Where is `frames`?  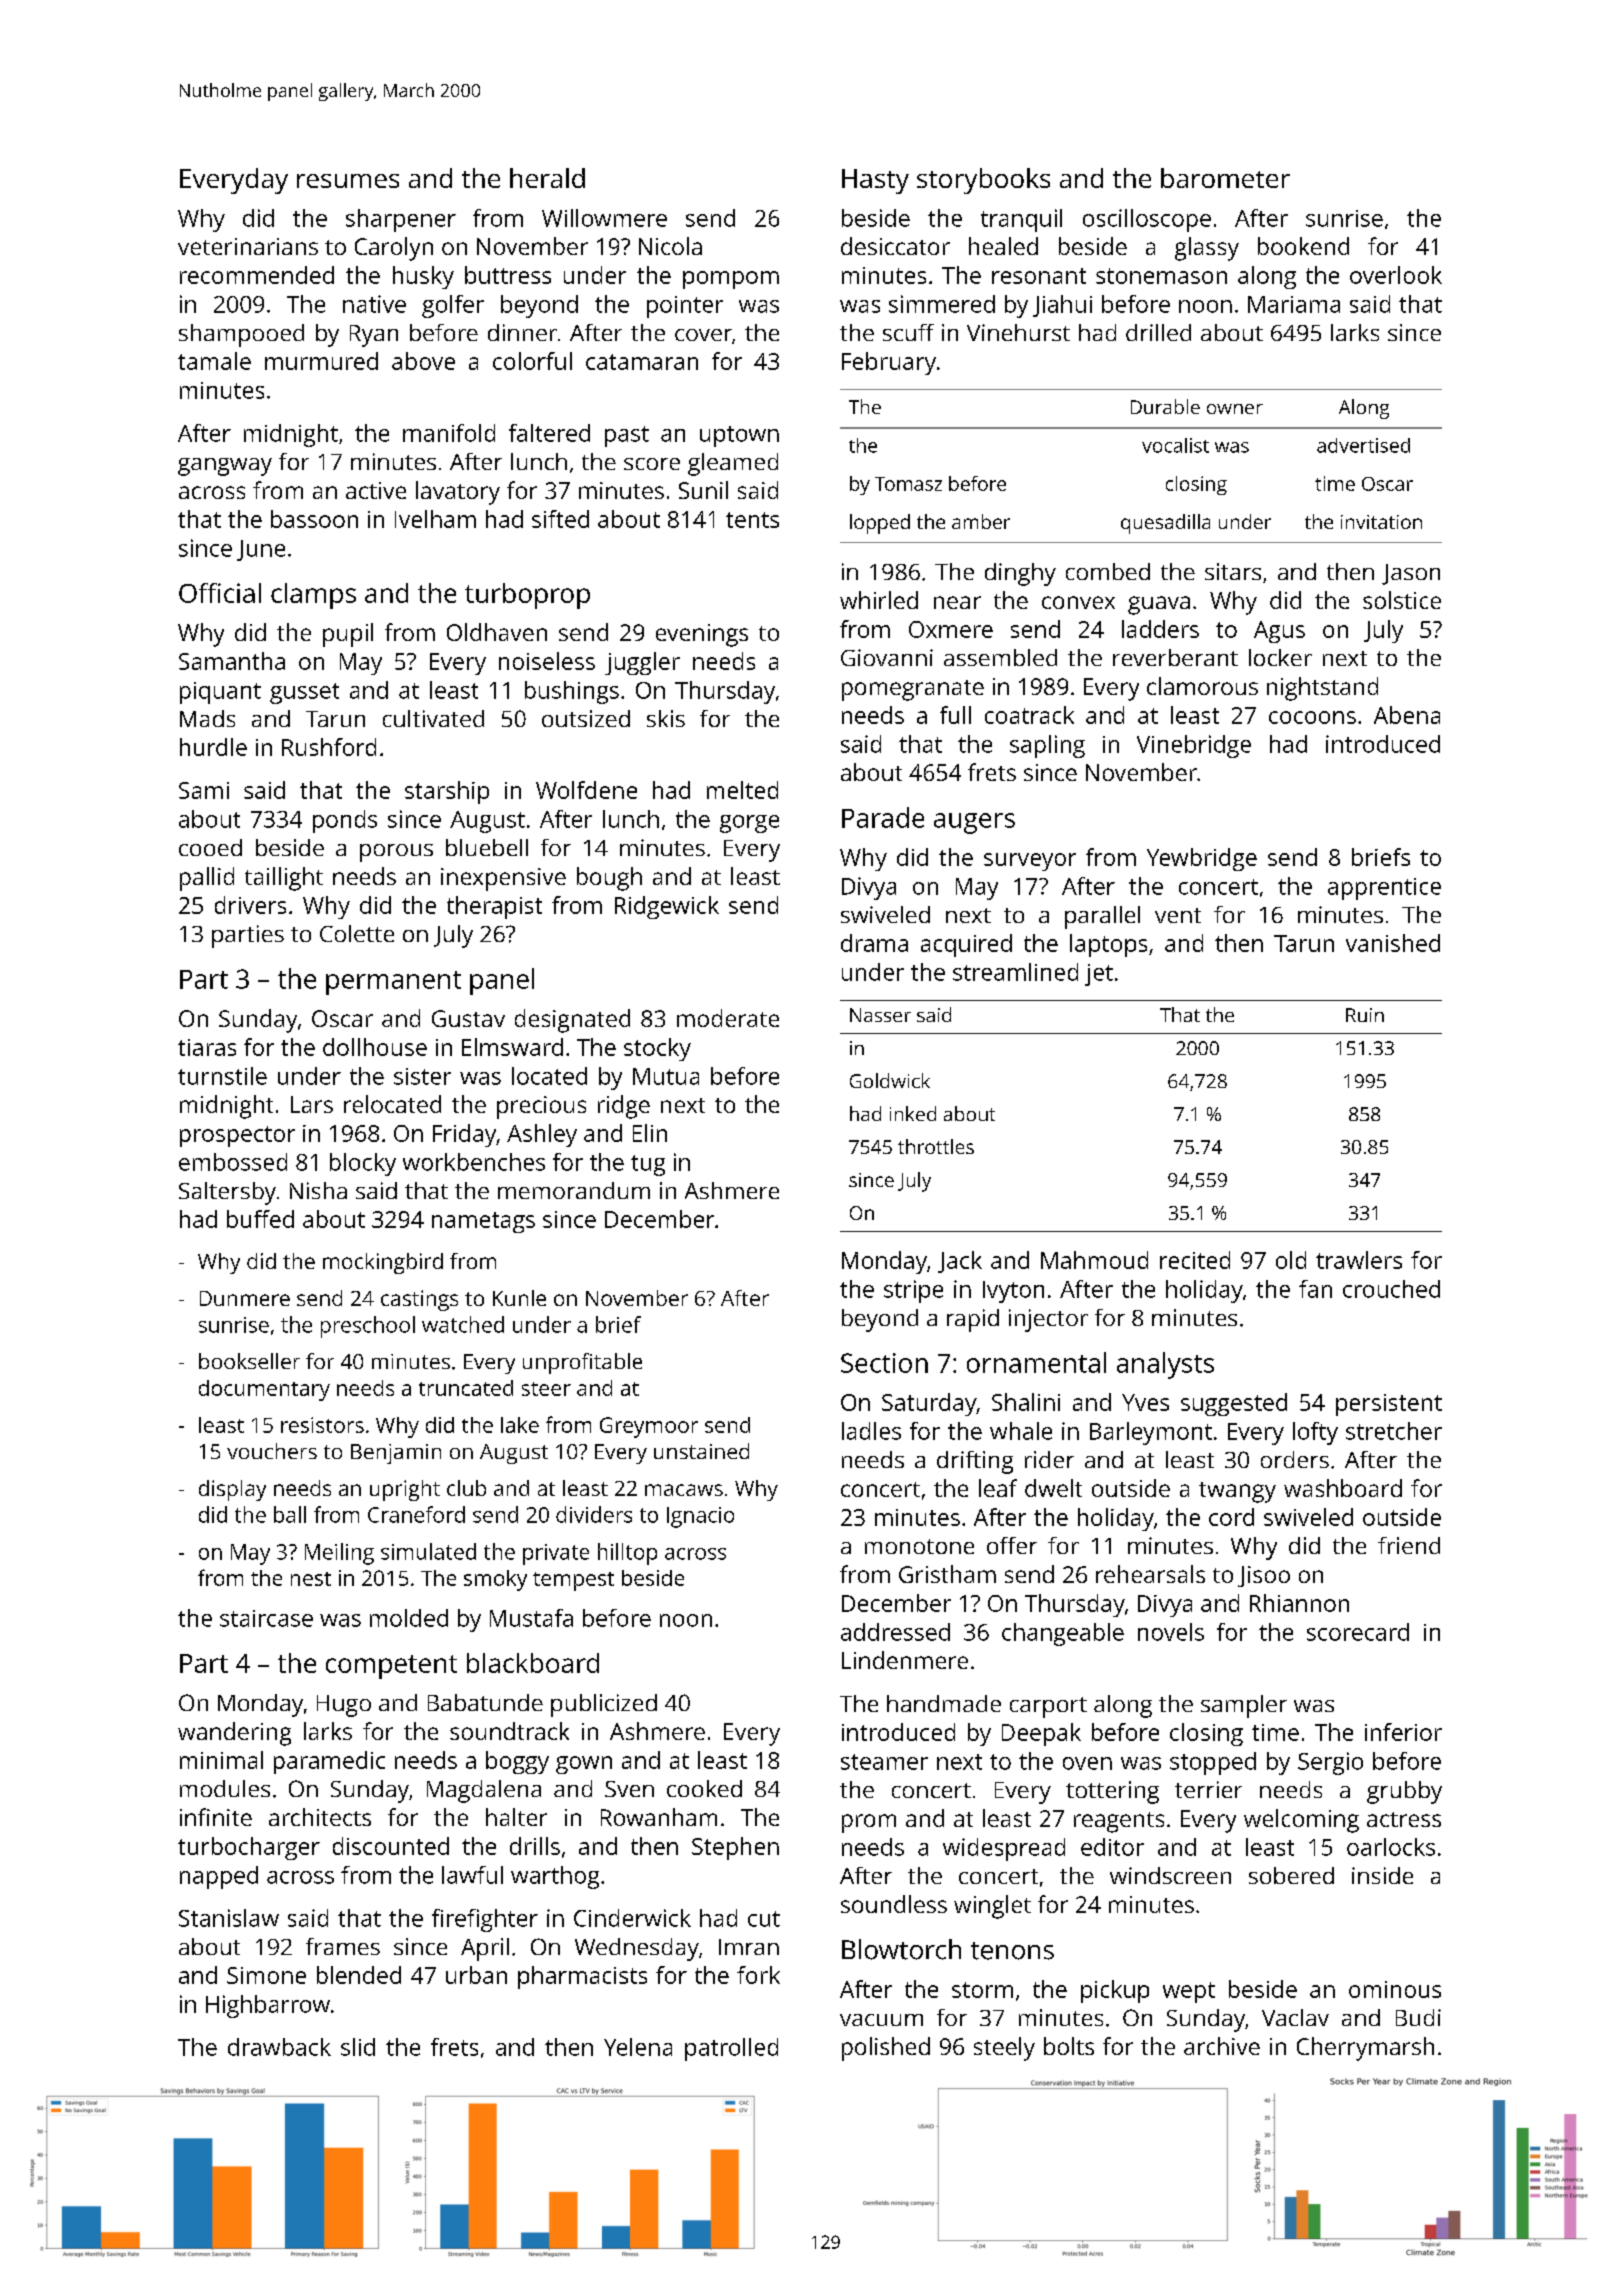
frames is located at coordinates (343, 1946).
